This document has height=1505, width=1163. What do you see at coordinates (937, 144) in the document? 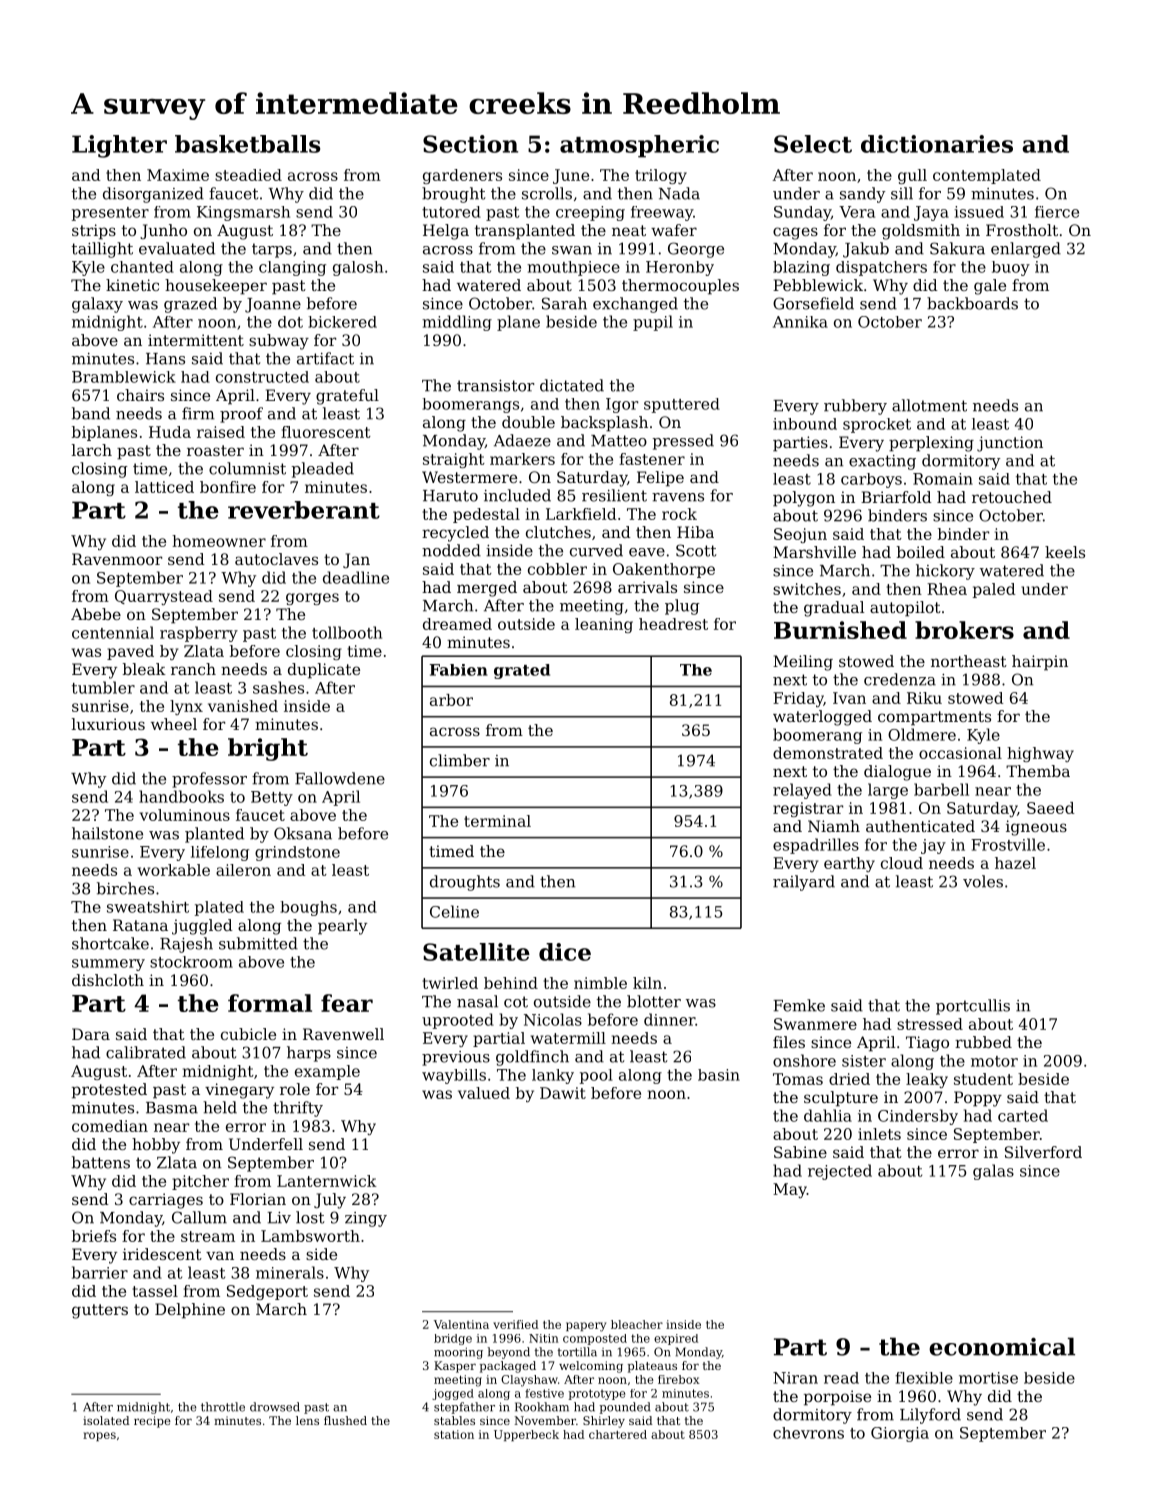
I see `dictionaries` at bounding box center [937, 144].
